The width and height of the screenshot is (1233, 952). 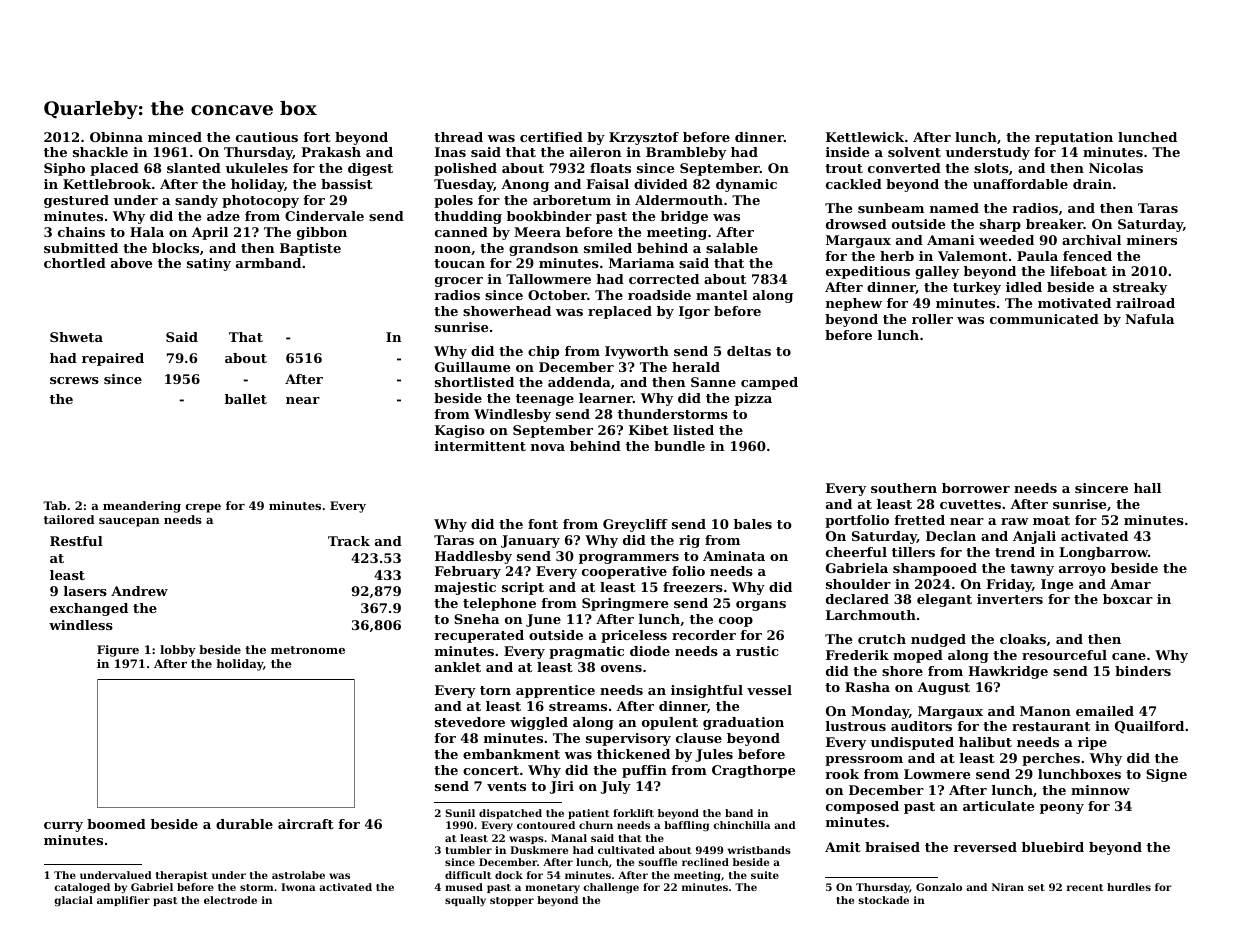 I want to click on pizza, so click(x=753, y=399).
